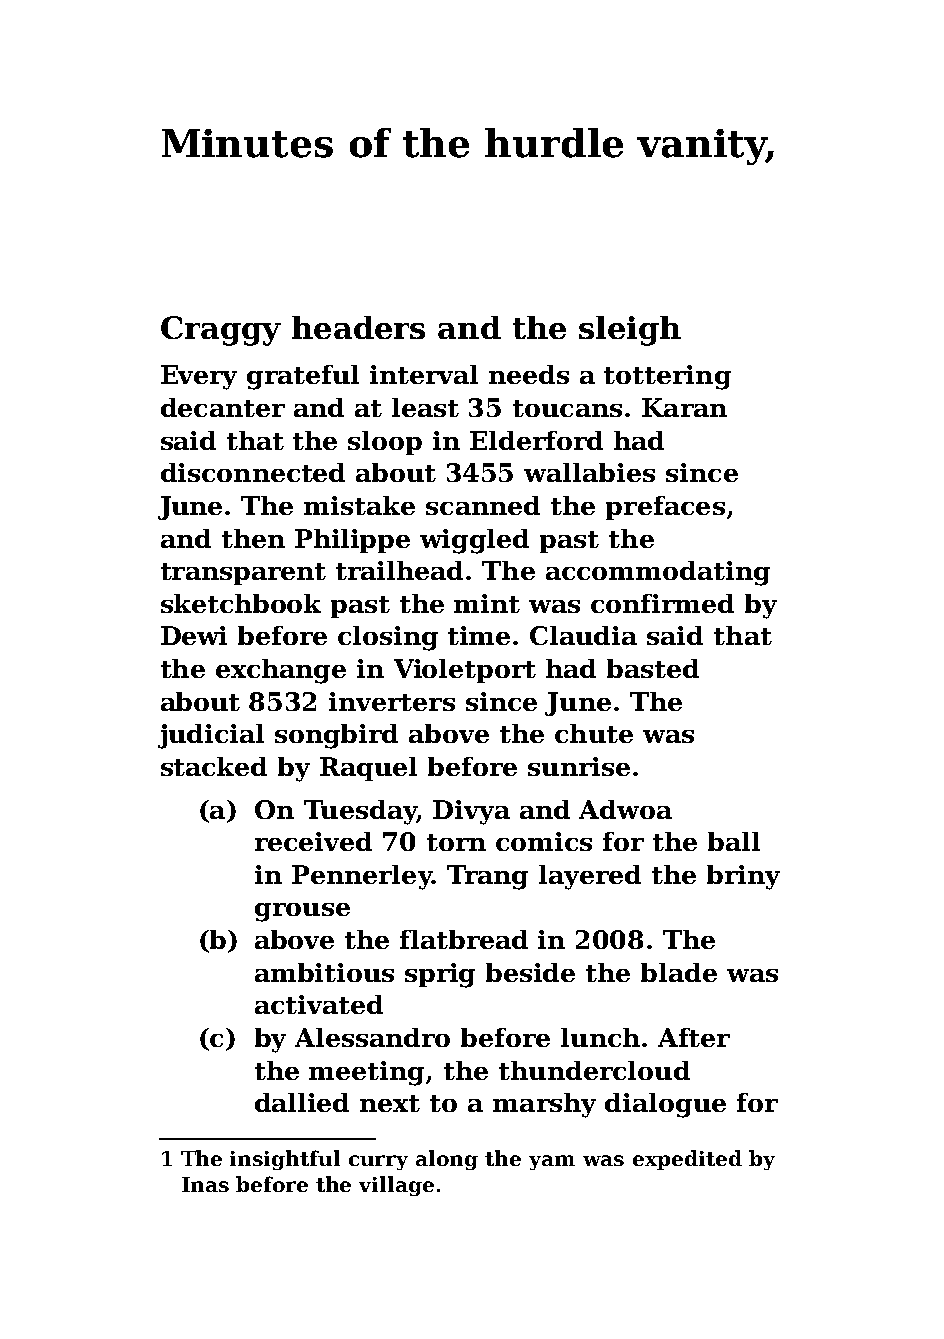 The height and width of the screenshot is (1339, 944). Describe the element at coordinates (687, 1160) in the screenshot. I see `expedited` at that location.
